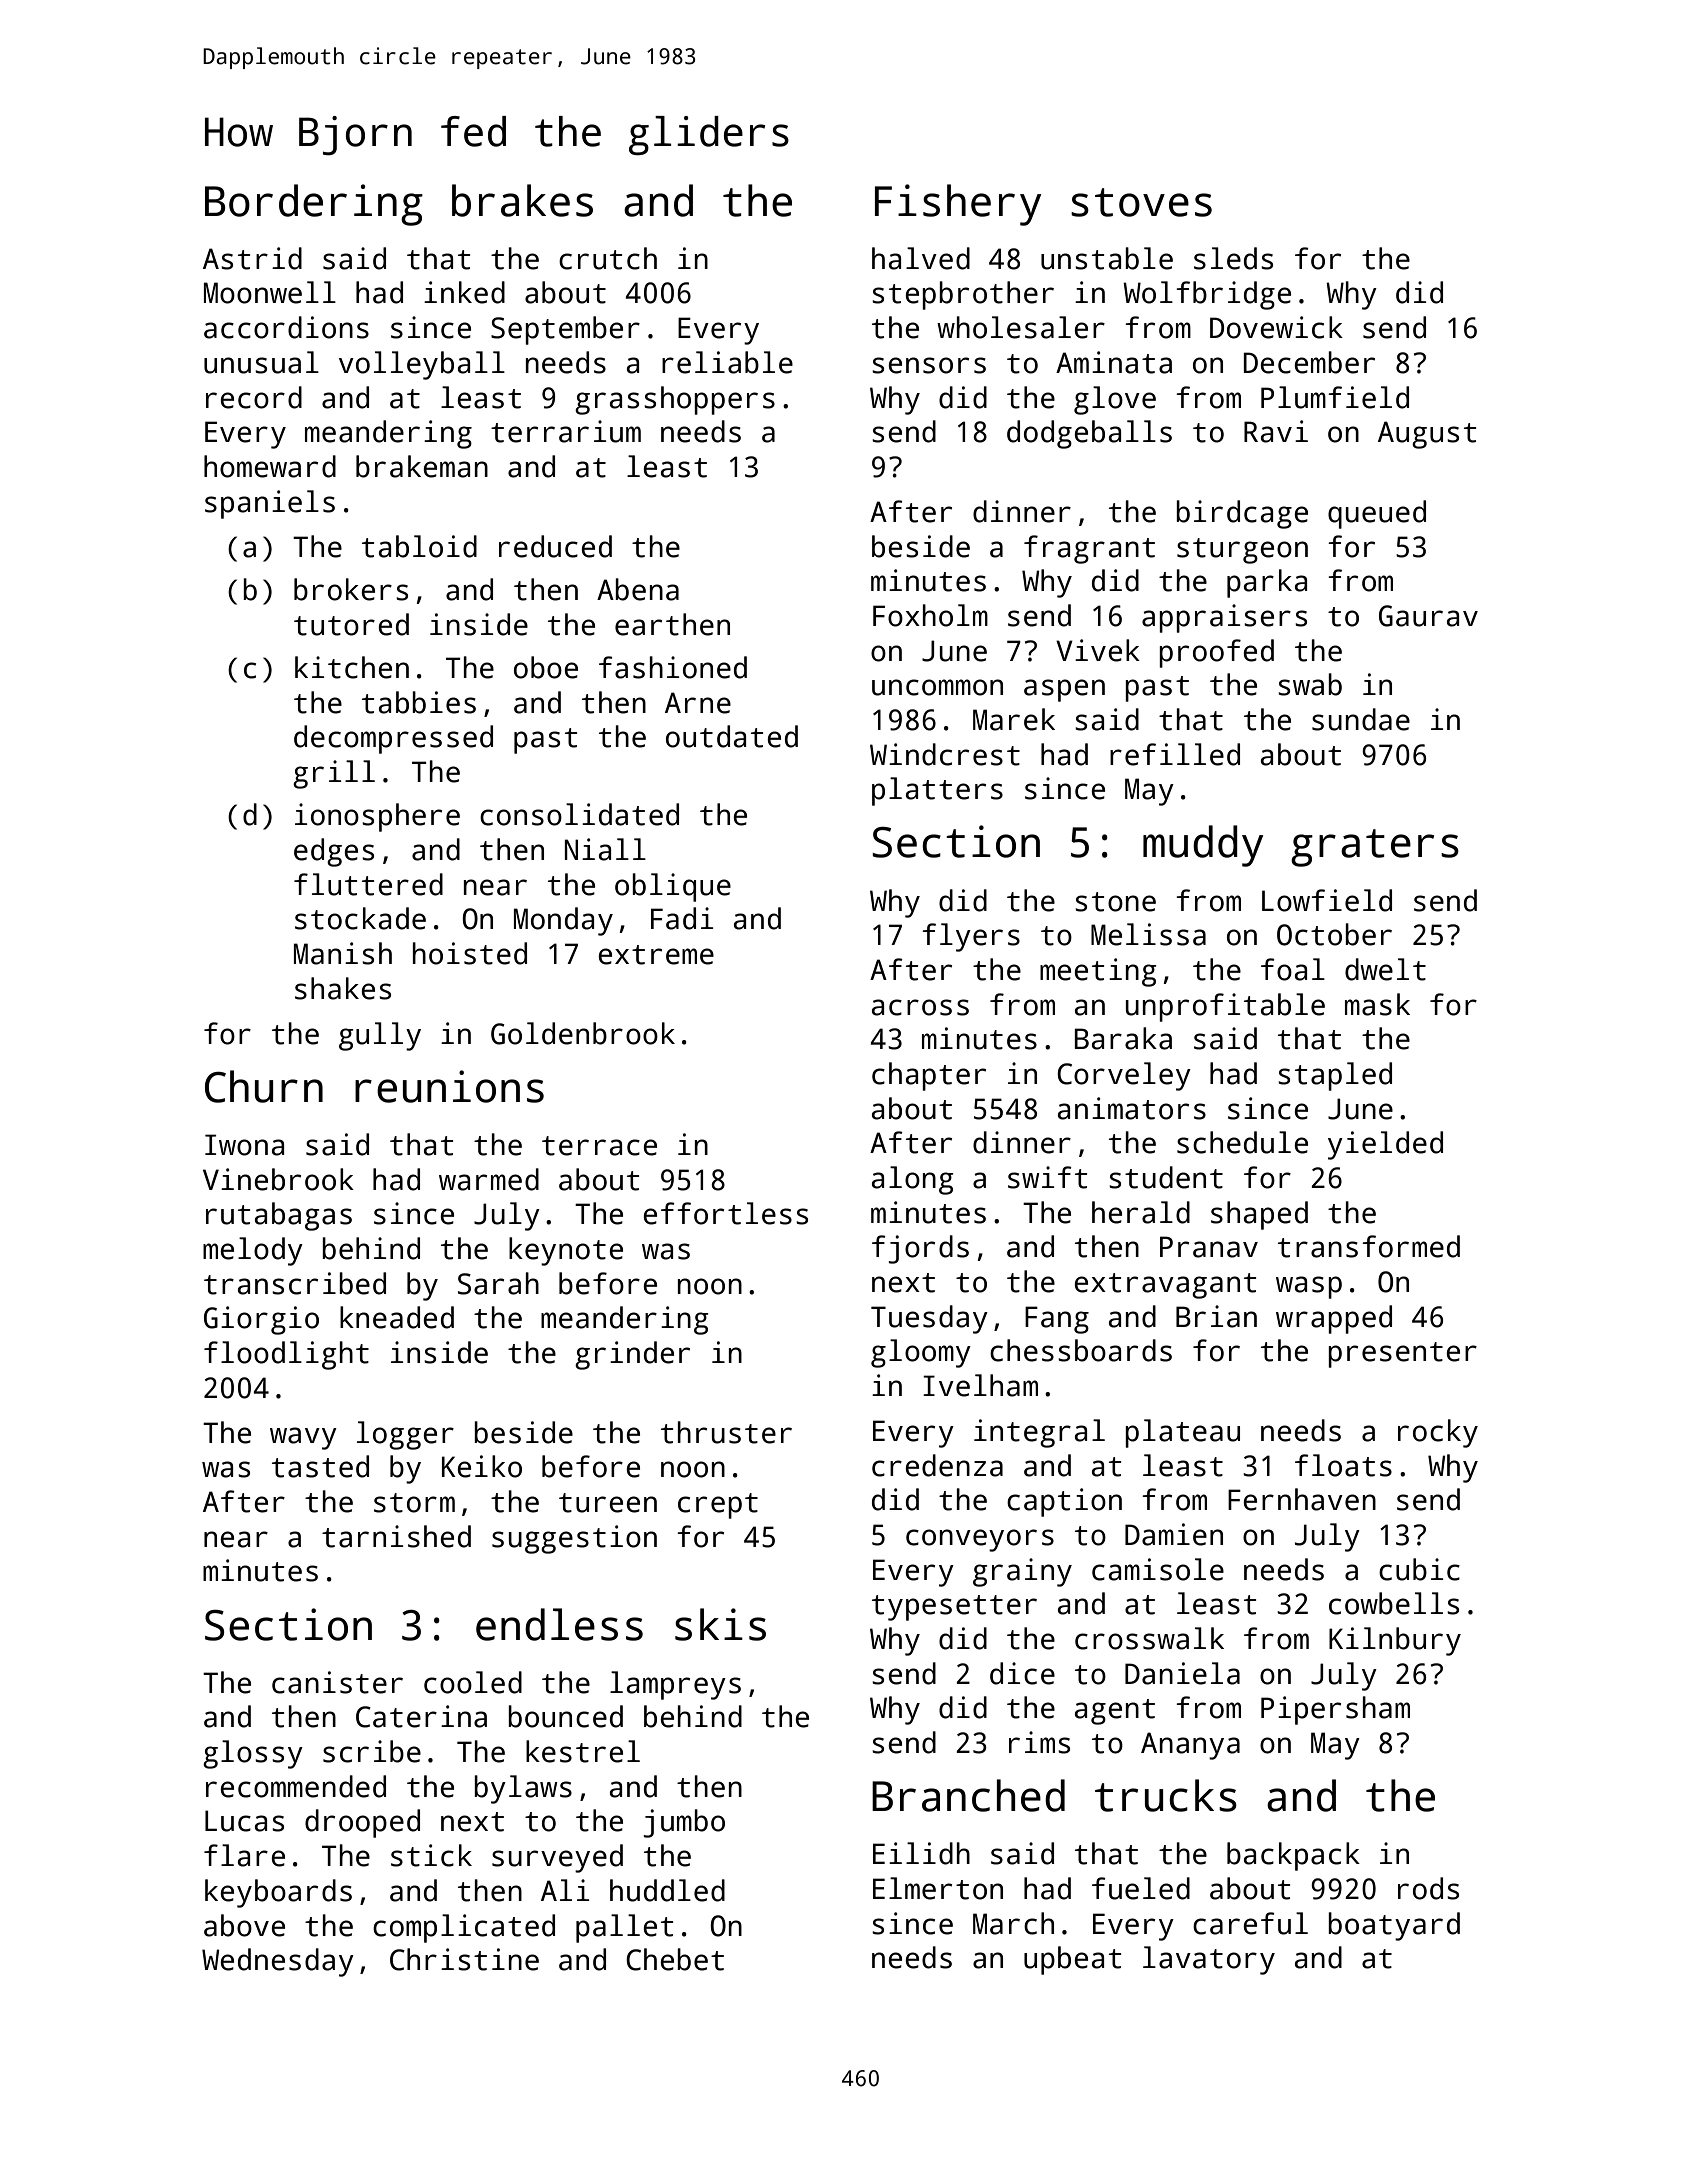 This image has height=2178, width=1683. Describe the element at coordinates (1335, 397) in the image. I see `Plumfield` at that location.
